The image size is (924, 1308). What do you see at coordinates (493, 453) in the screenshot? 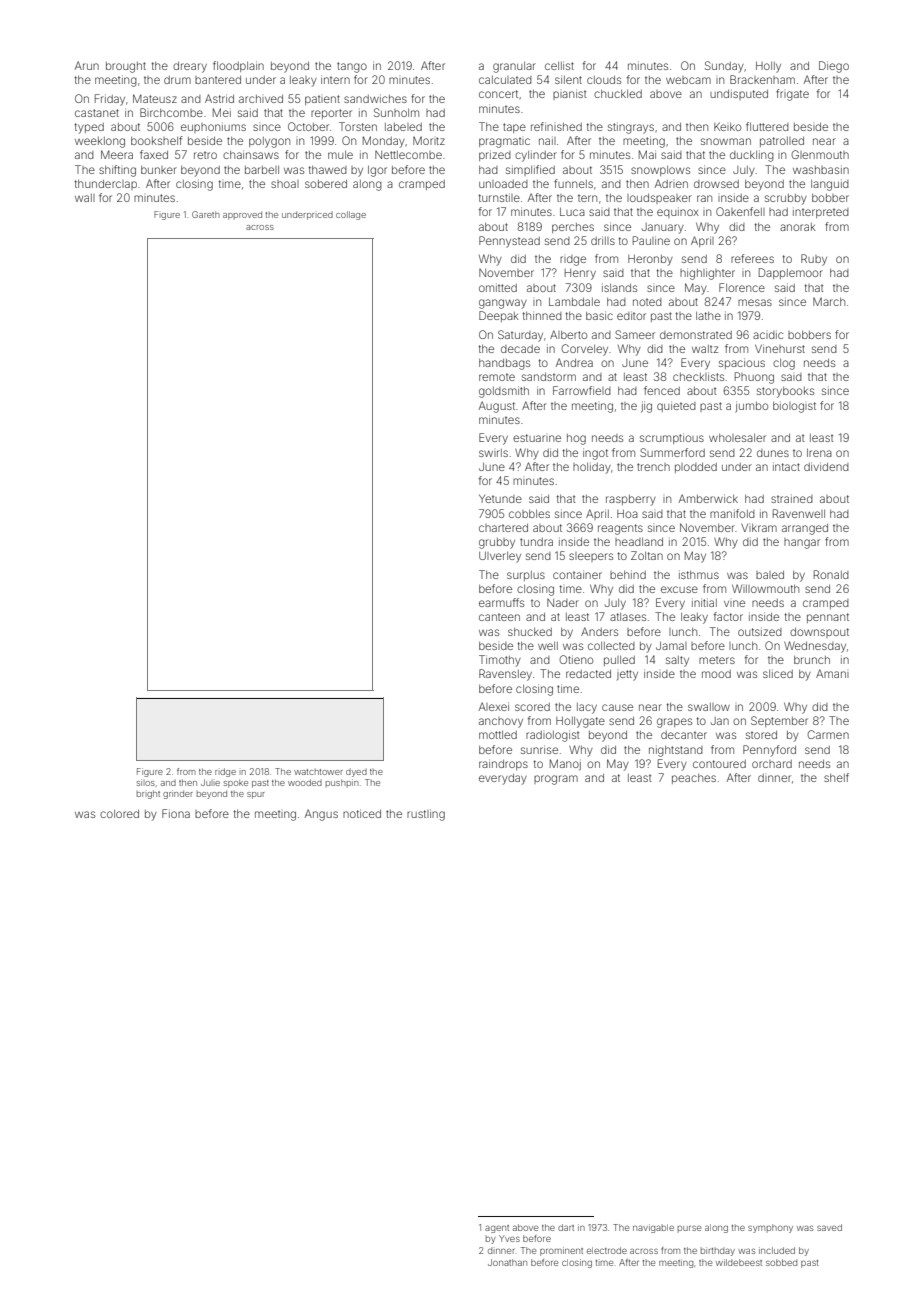
I see `swirls` at bounding box center [493, 453].
